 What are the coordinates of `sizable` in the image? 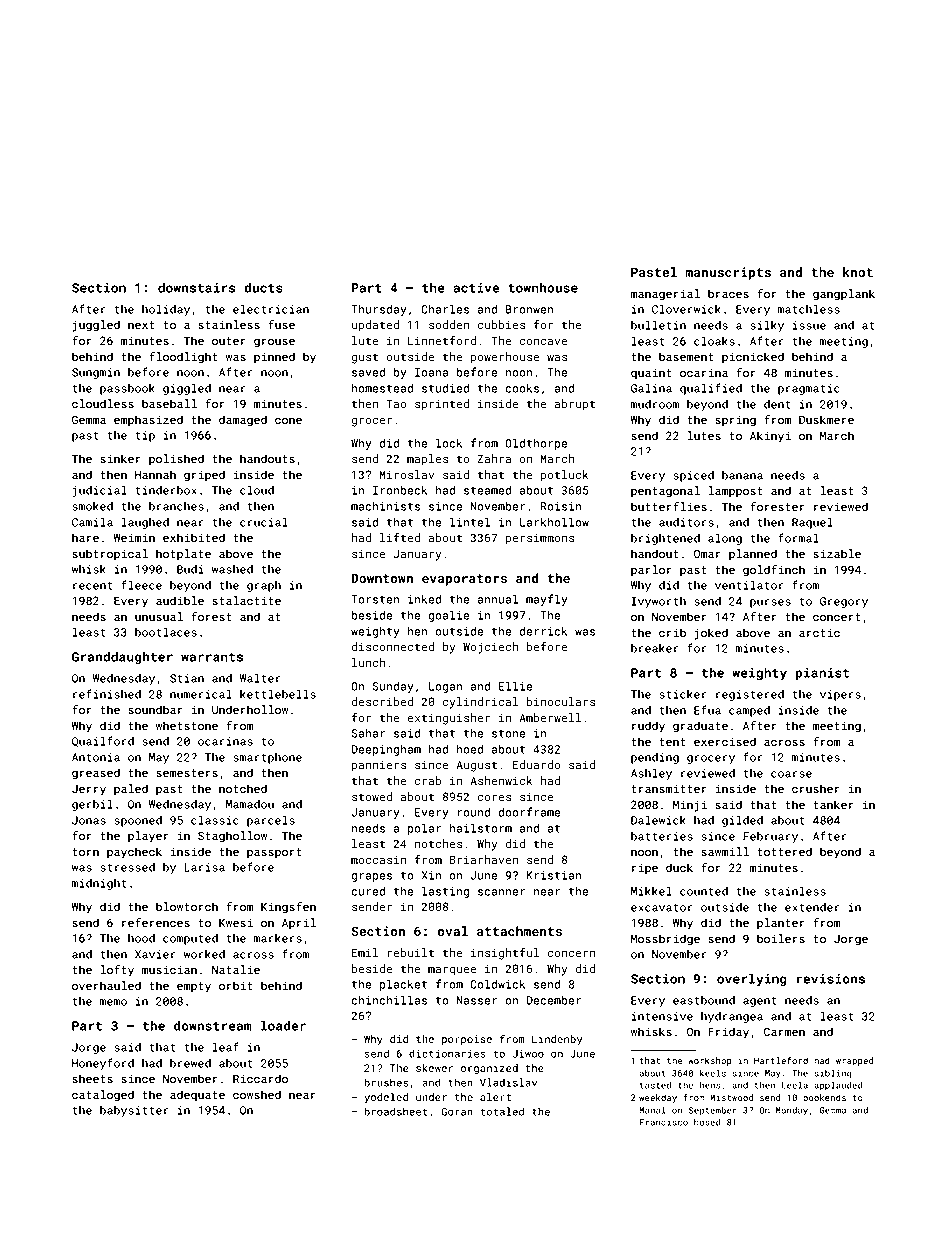 It's located at (837, 553).
